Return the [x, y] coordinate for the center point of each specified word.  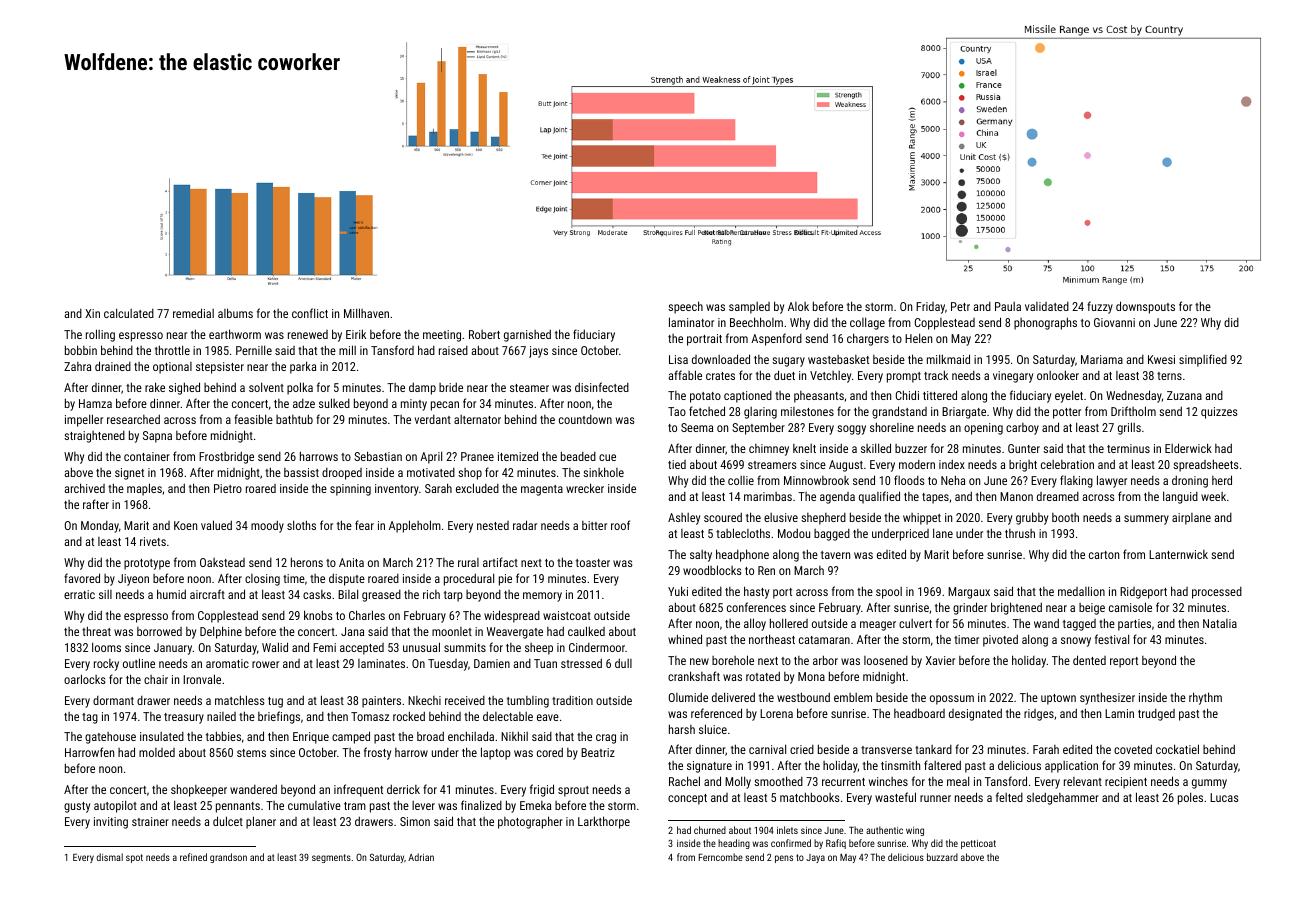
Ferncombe [721, 857]
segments [331, 858]
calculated [129, 313]
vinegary [1013, 377]
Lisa [678, 359]
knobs [318, 615]
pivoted [1000, 640]
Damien [492, 663]
